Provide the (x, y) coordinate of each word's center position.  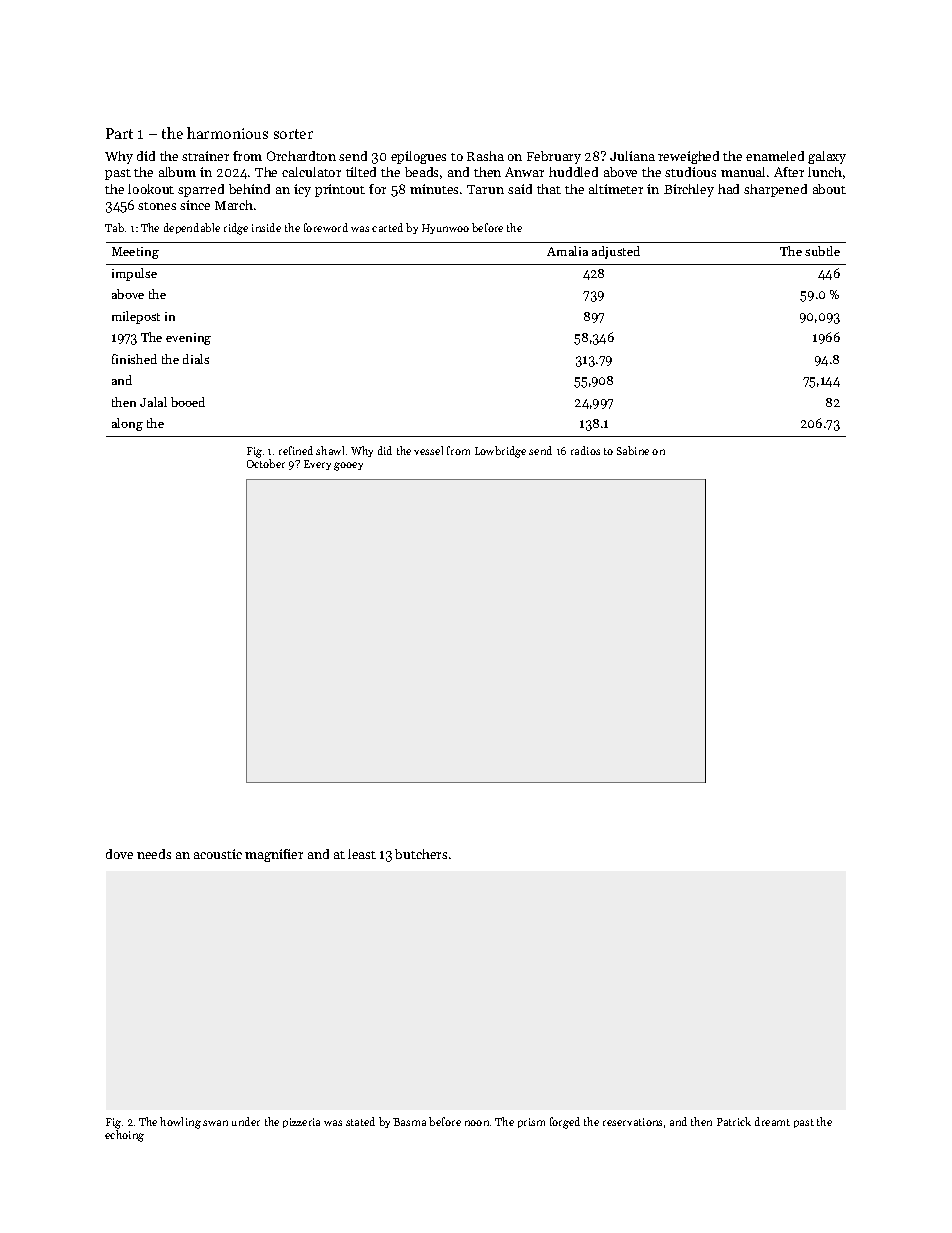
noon (477, 1123)
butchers (421, 854)
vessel (428, 450)
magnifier (274, 855)
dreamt (772, 1121)
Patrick (734, 1121)
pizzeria (301, 1123)
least (362, 854)
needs (154, 854)
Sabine (633, 450)
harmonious (227, 133)
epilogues (418, 157)
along (127, 424)
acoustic (218, 854)
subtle (822, 251)
